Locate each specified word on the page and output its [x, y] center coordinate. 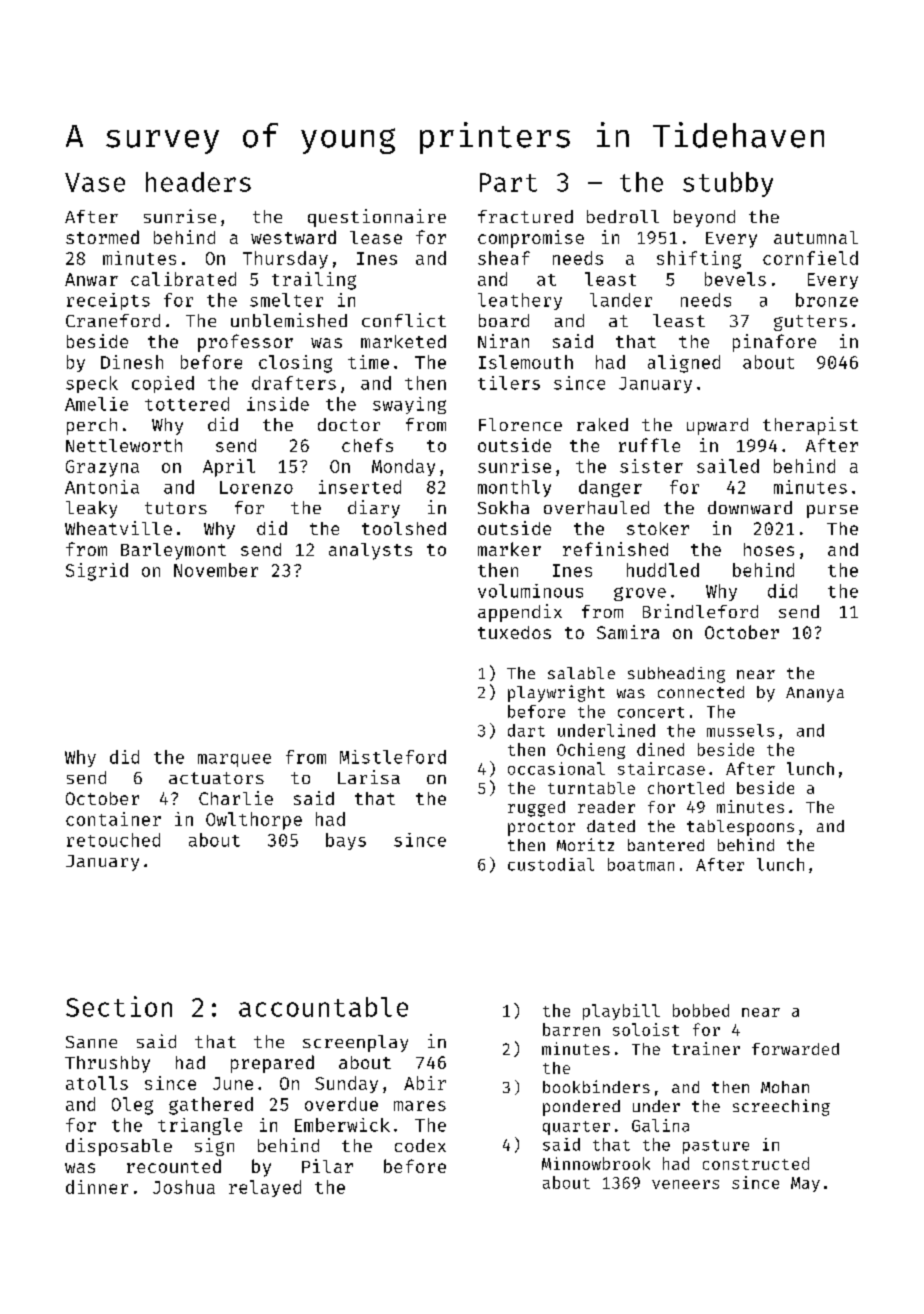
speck [92, 384]
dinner [97, 1187]
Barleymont [173, 551]
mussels [740, 730]
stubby [728, 184]
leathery [520, 301]
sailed [728, 466]
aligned [684, 364]
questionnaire [377, 218]
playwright [556, 693]
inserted [360, 487]
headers [198, 182]
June [233, 1083]
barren [571, 1029]
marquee [234, 760]
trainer [706, 1048]
